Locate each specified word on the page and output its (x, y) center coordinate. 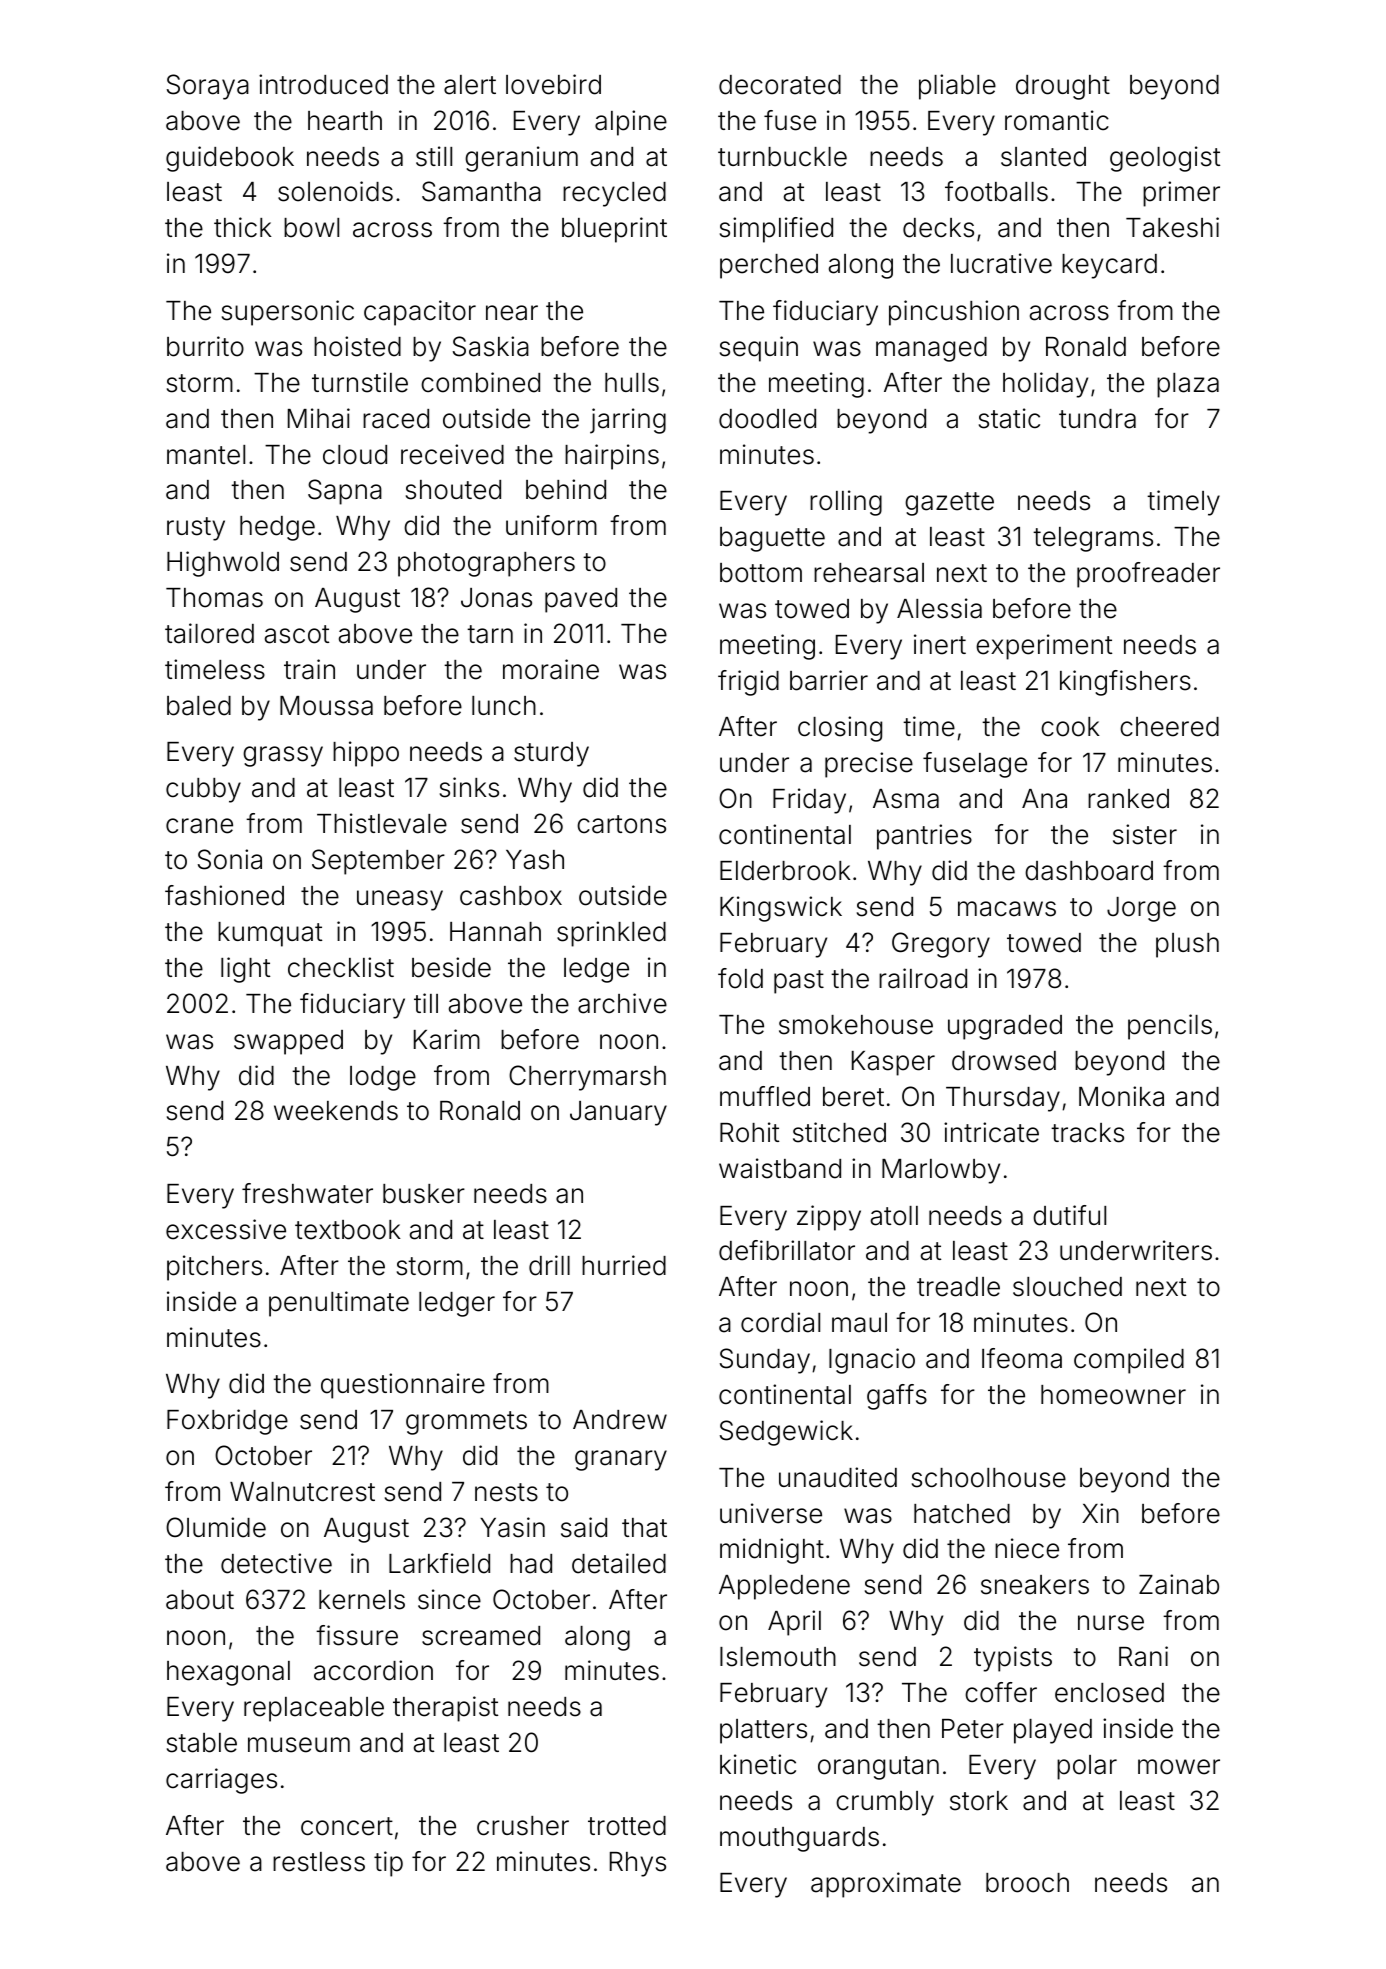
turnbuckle (782, 157)
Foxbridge (227, 1422)
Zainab (1179, 1584)
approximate (886, 1885)
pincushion (954, 313)
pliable (957, 87)
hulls (632, 383)
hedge (277, 528)
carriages (221, 1781)
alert (470, 85)
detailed (619, 1563)
